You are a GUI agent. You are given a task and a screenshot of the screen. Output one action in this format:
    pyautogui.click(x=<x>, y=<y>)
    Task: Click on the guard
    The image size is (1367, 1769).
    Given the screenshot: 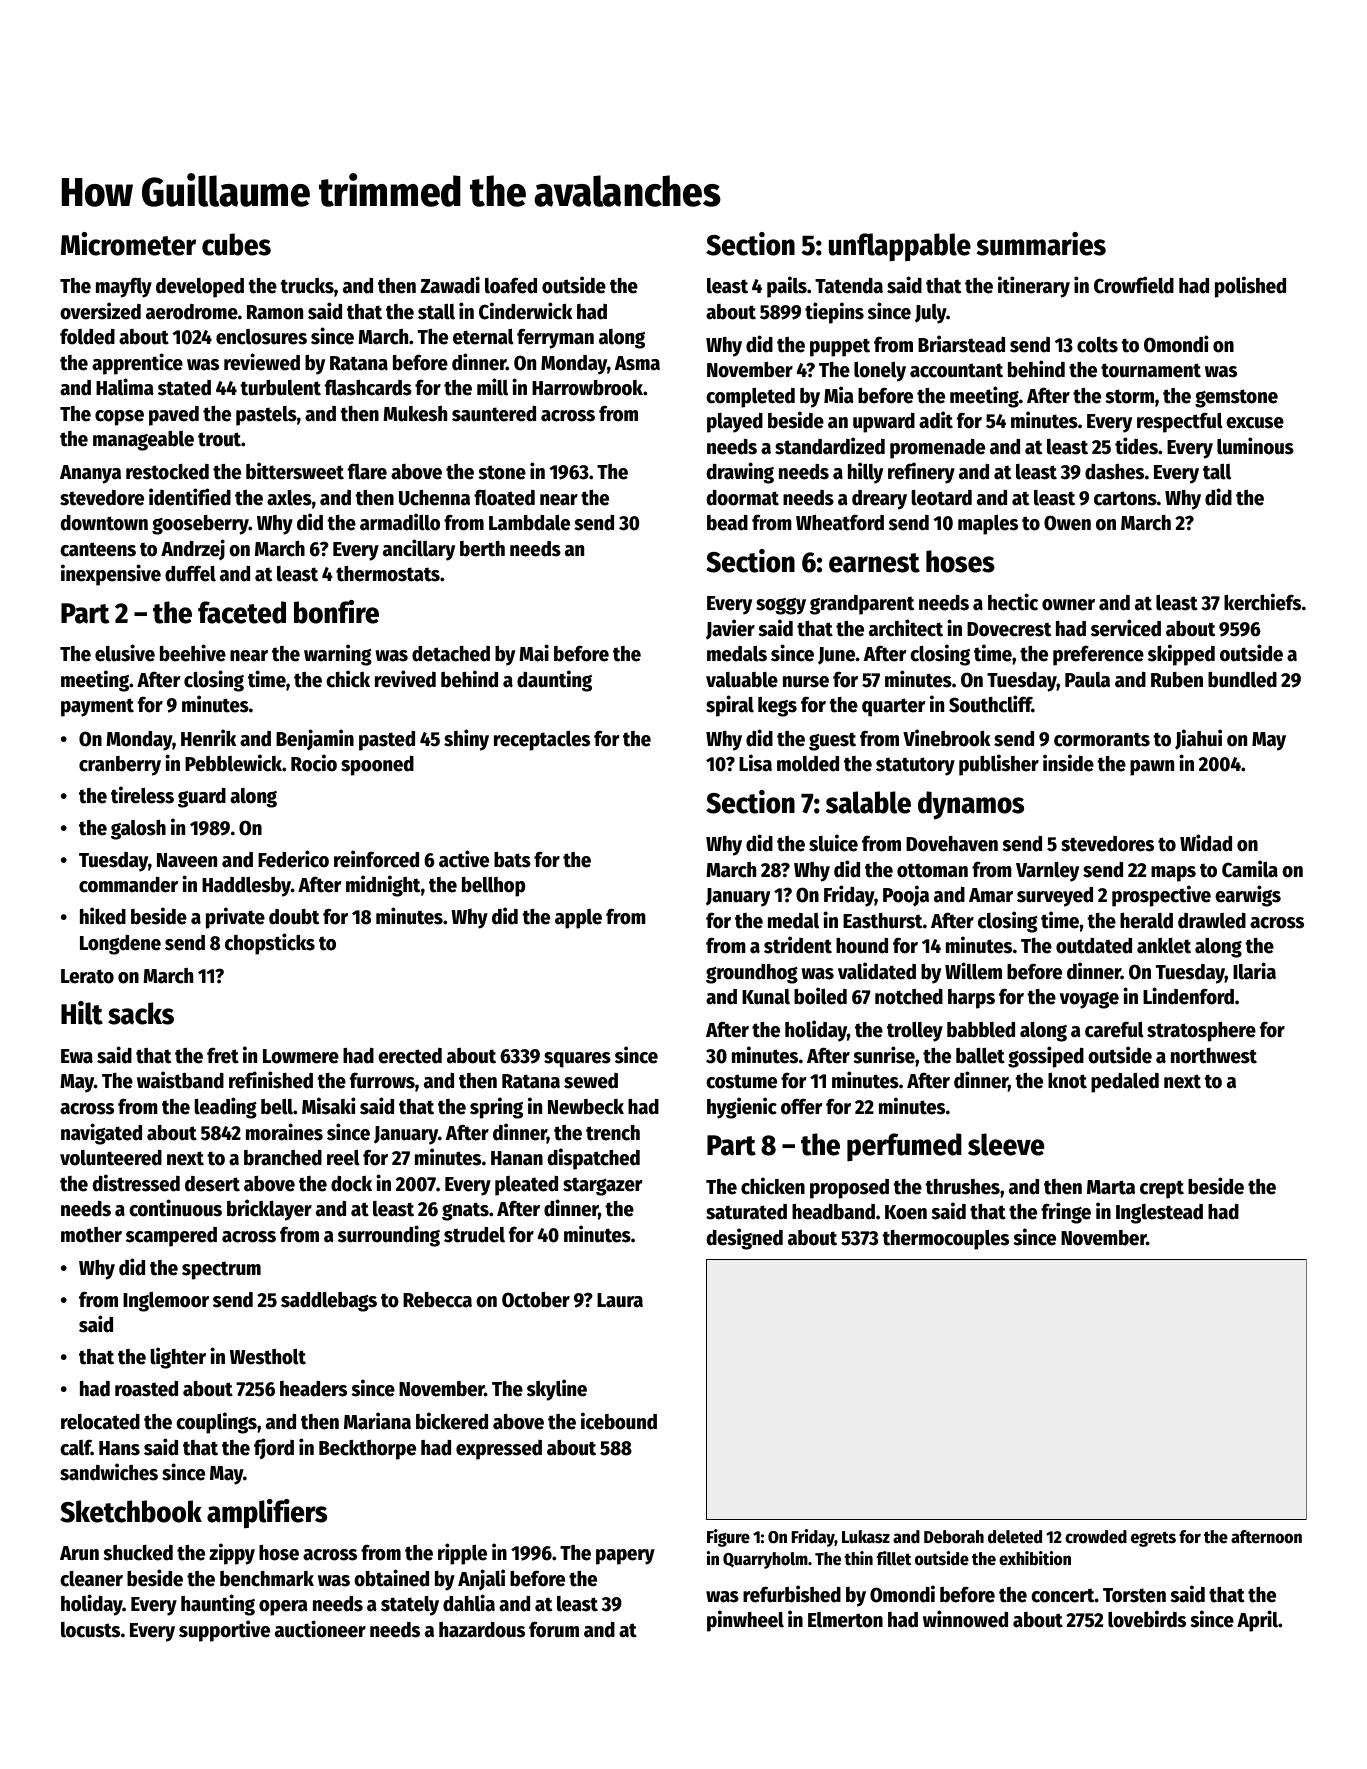 What is the action you would take?
    pyautogui.click(x=202, y=798)
